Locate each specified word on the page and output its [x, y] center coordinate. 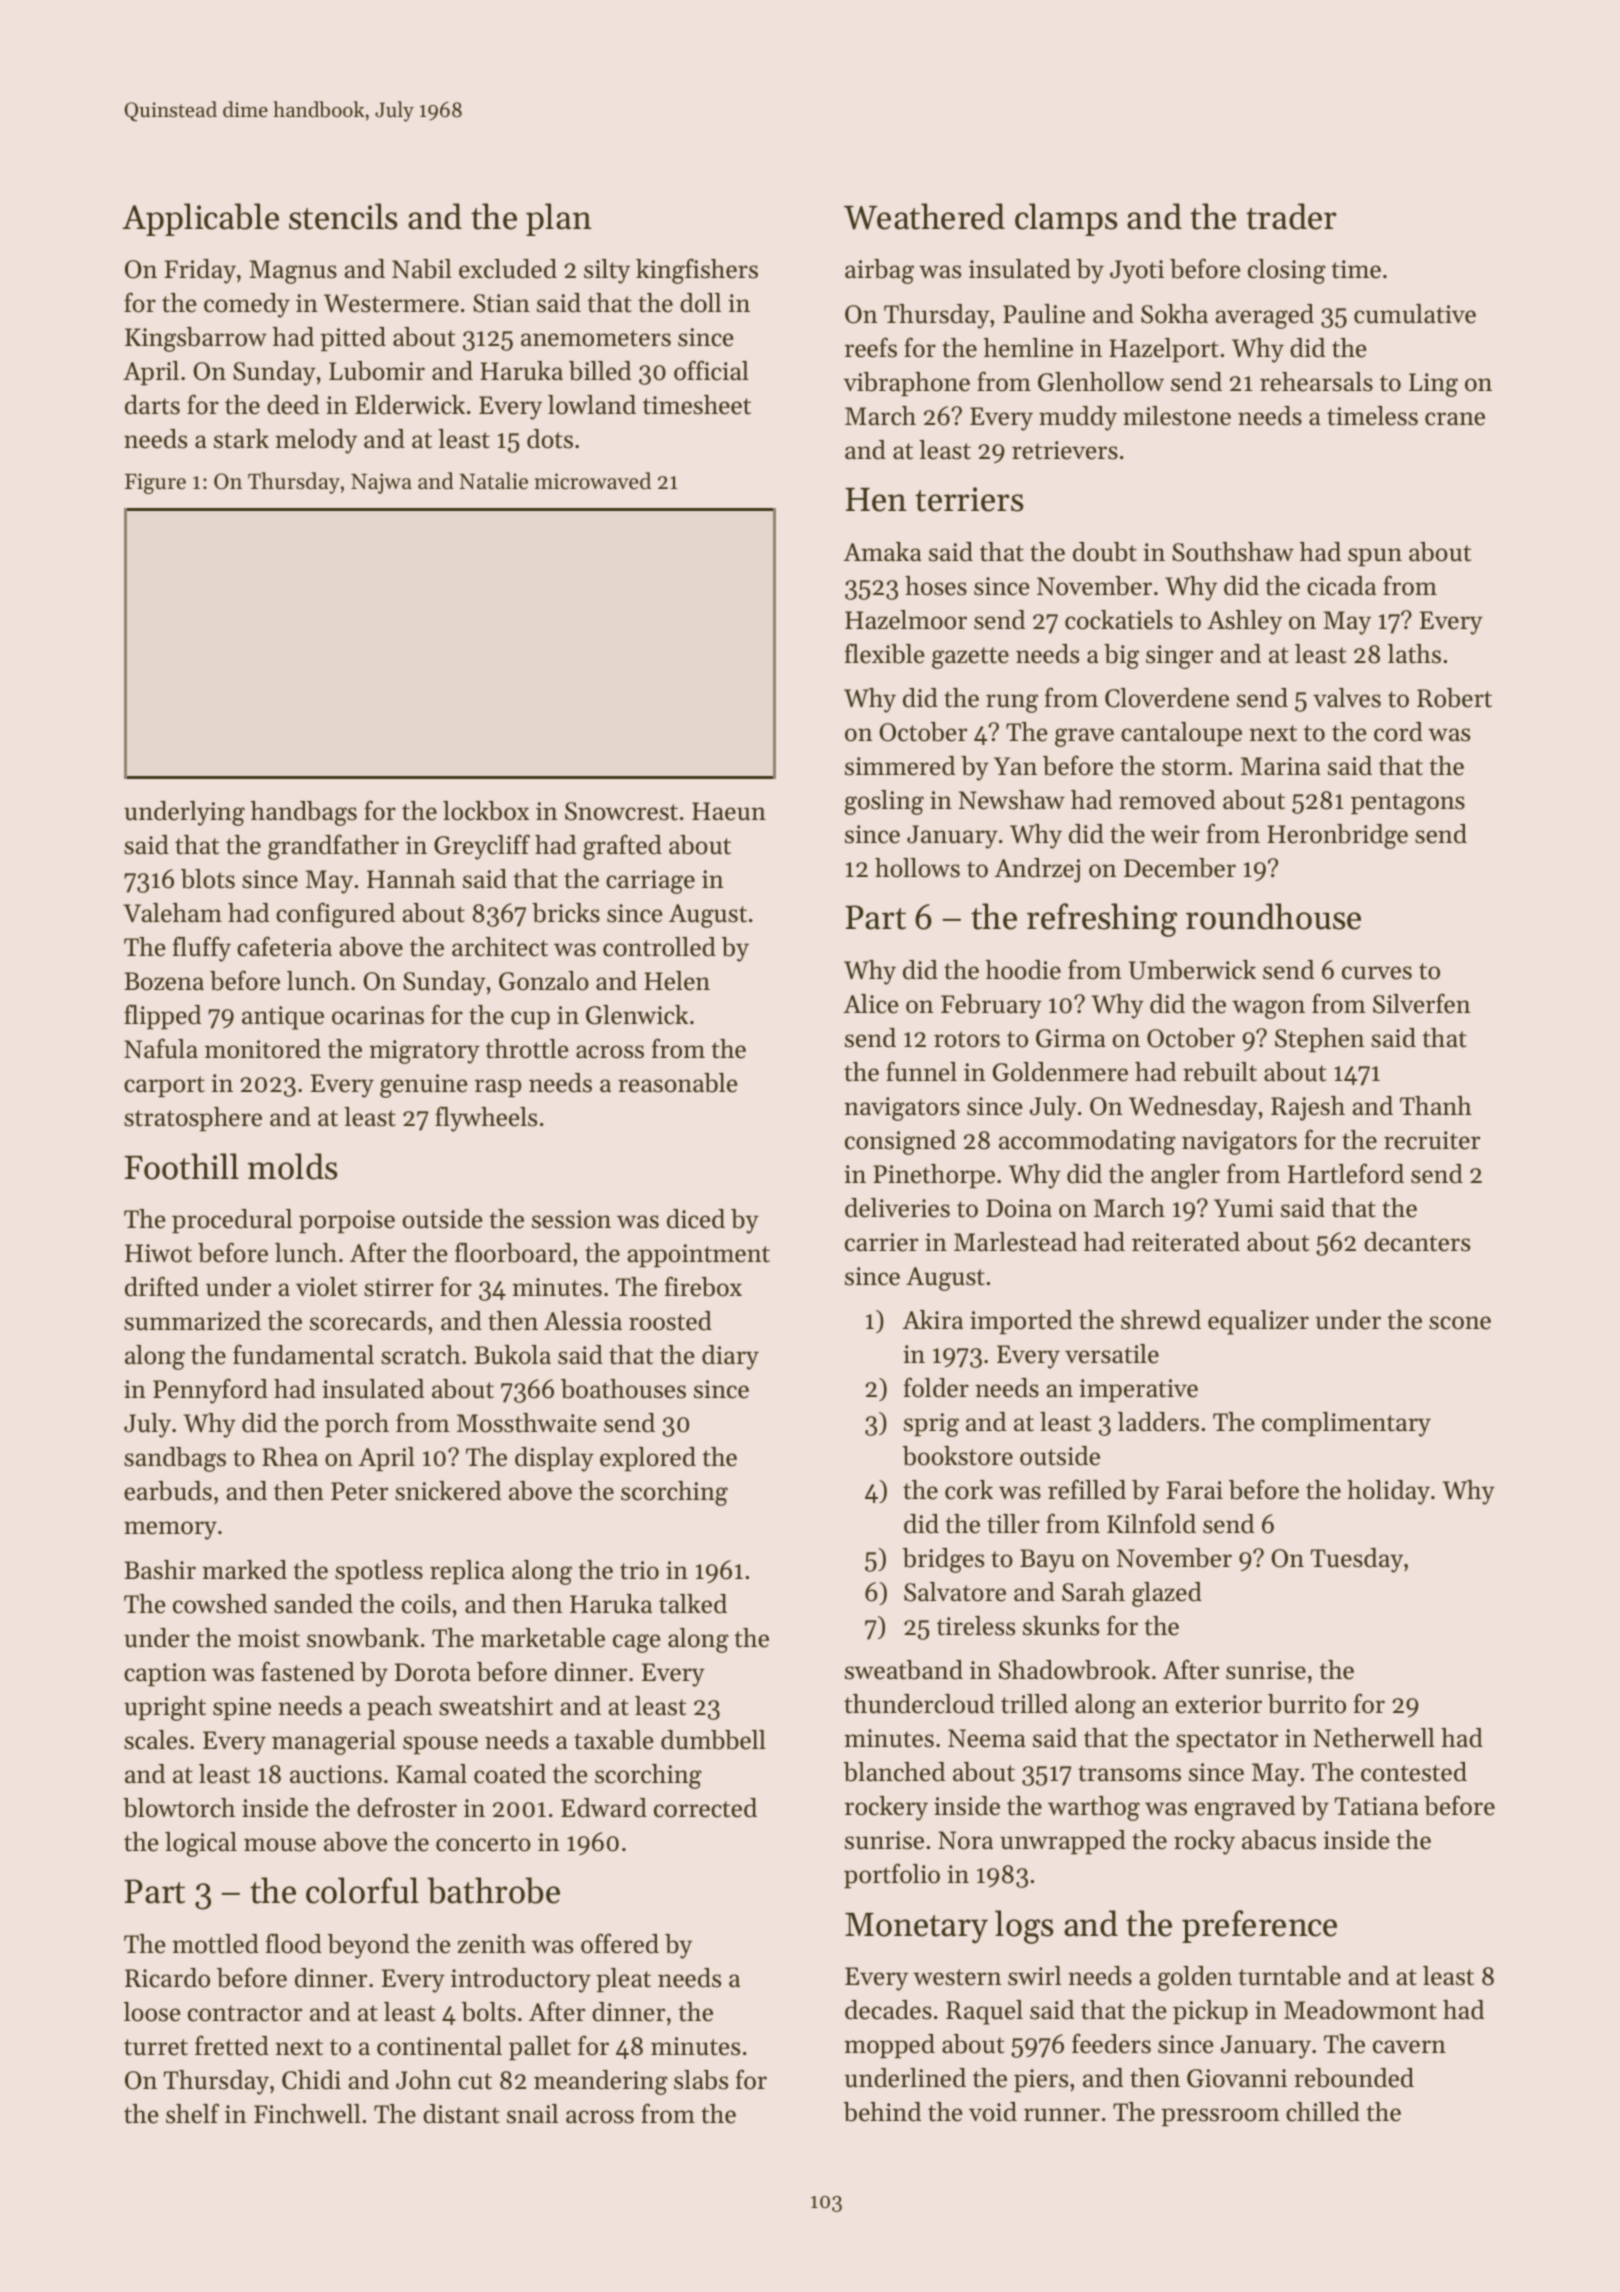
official [711, 370]
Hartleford [1346, 1173]
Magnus [293, 272]
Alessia [583, 1321]
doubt [1105, 552]
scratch [421, 1355]
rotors [967, 1039]
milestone [1177, 416]
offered [620, 1943]
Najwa [381, 483]
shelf [192, 2113]
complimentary [1346, 1424]
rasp [498, 1088]
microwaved [593, 481]
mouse [280, 1845]
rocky [1204, 1842]
